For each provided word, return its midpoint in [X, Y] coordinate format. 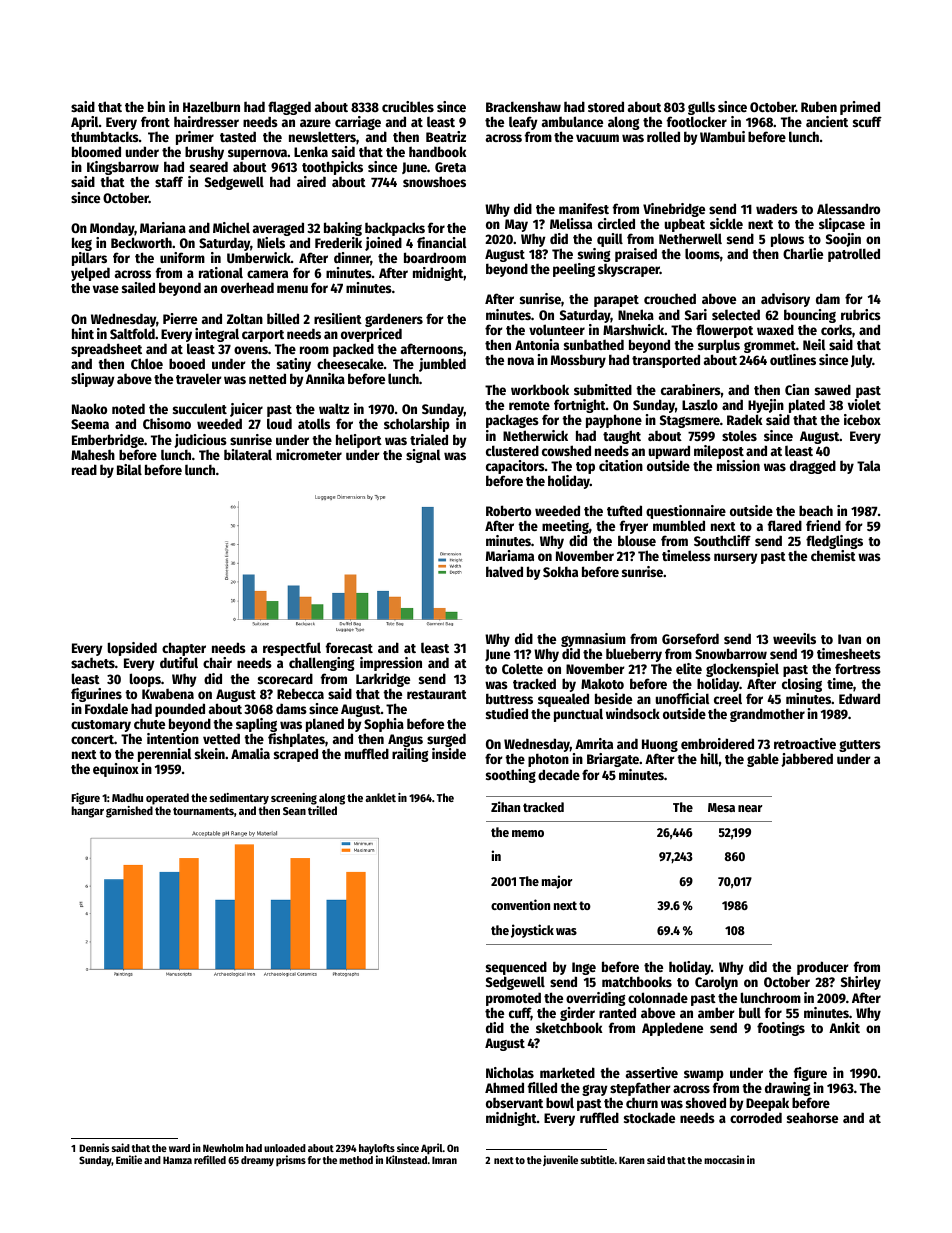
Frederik [338, 242]
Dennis [94, 1147]
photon [548, 760]
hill [710, 758]
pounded [180, 710]
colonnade [658, 997]
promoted [513, 999]
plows [787, 240]
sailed [138, 287]
